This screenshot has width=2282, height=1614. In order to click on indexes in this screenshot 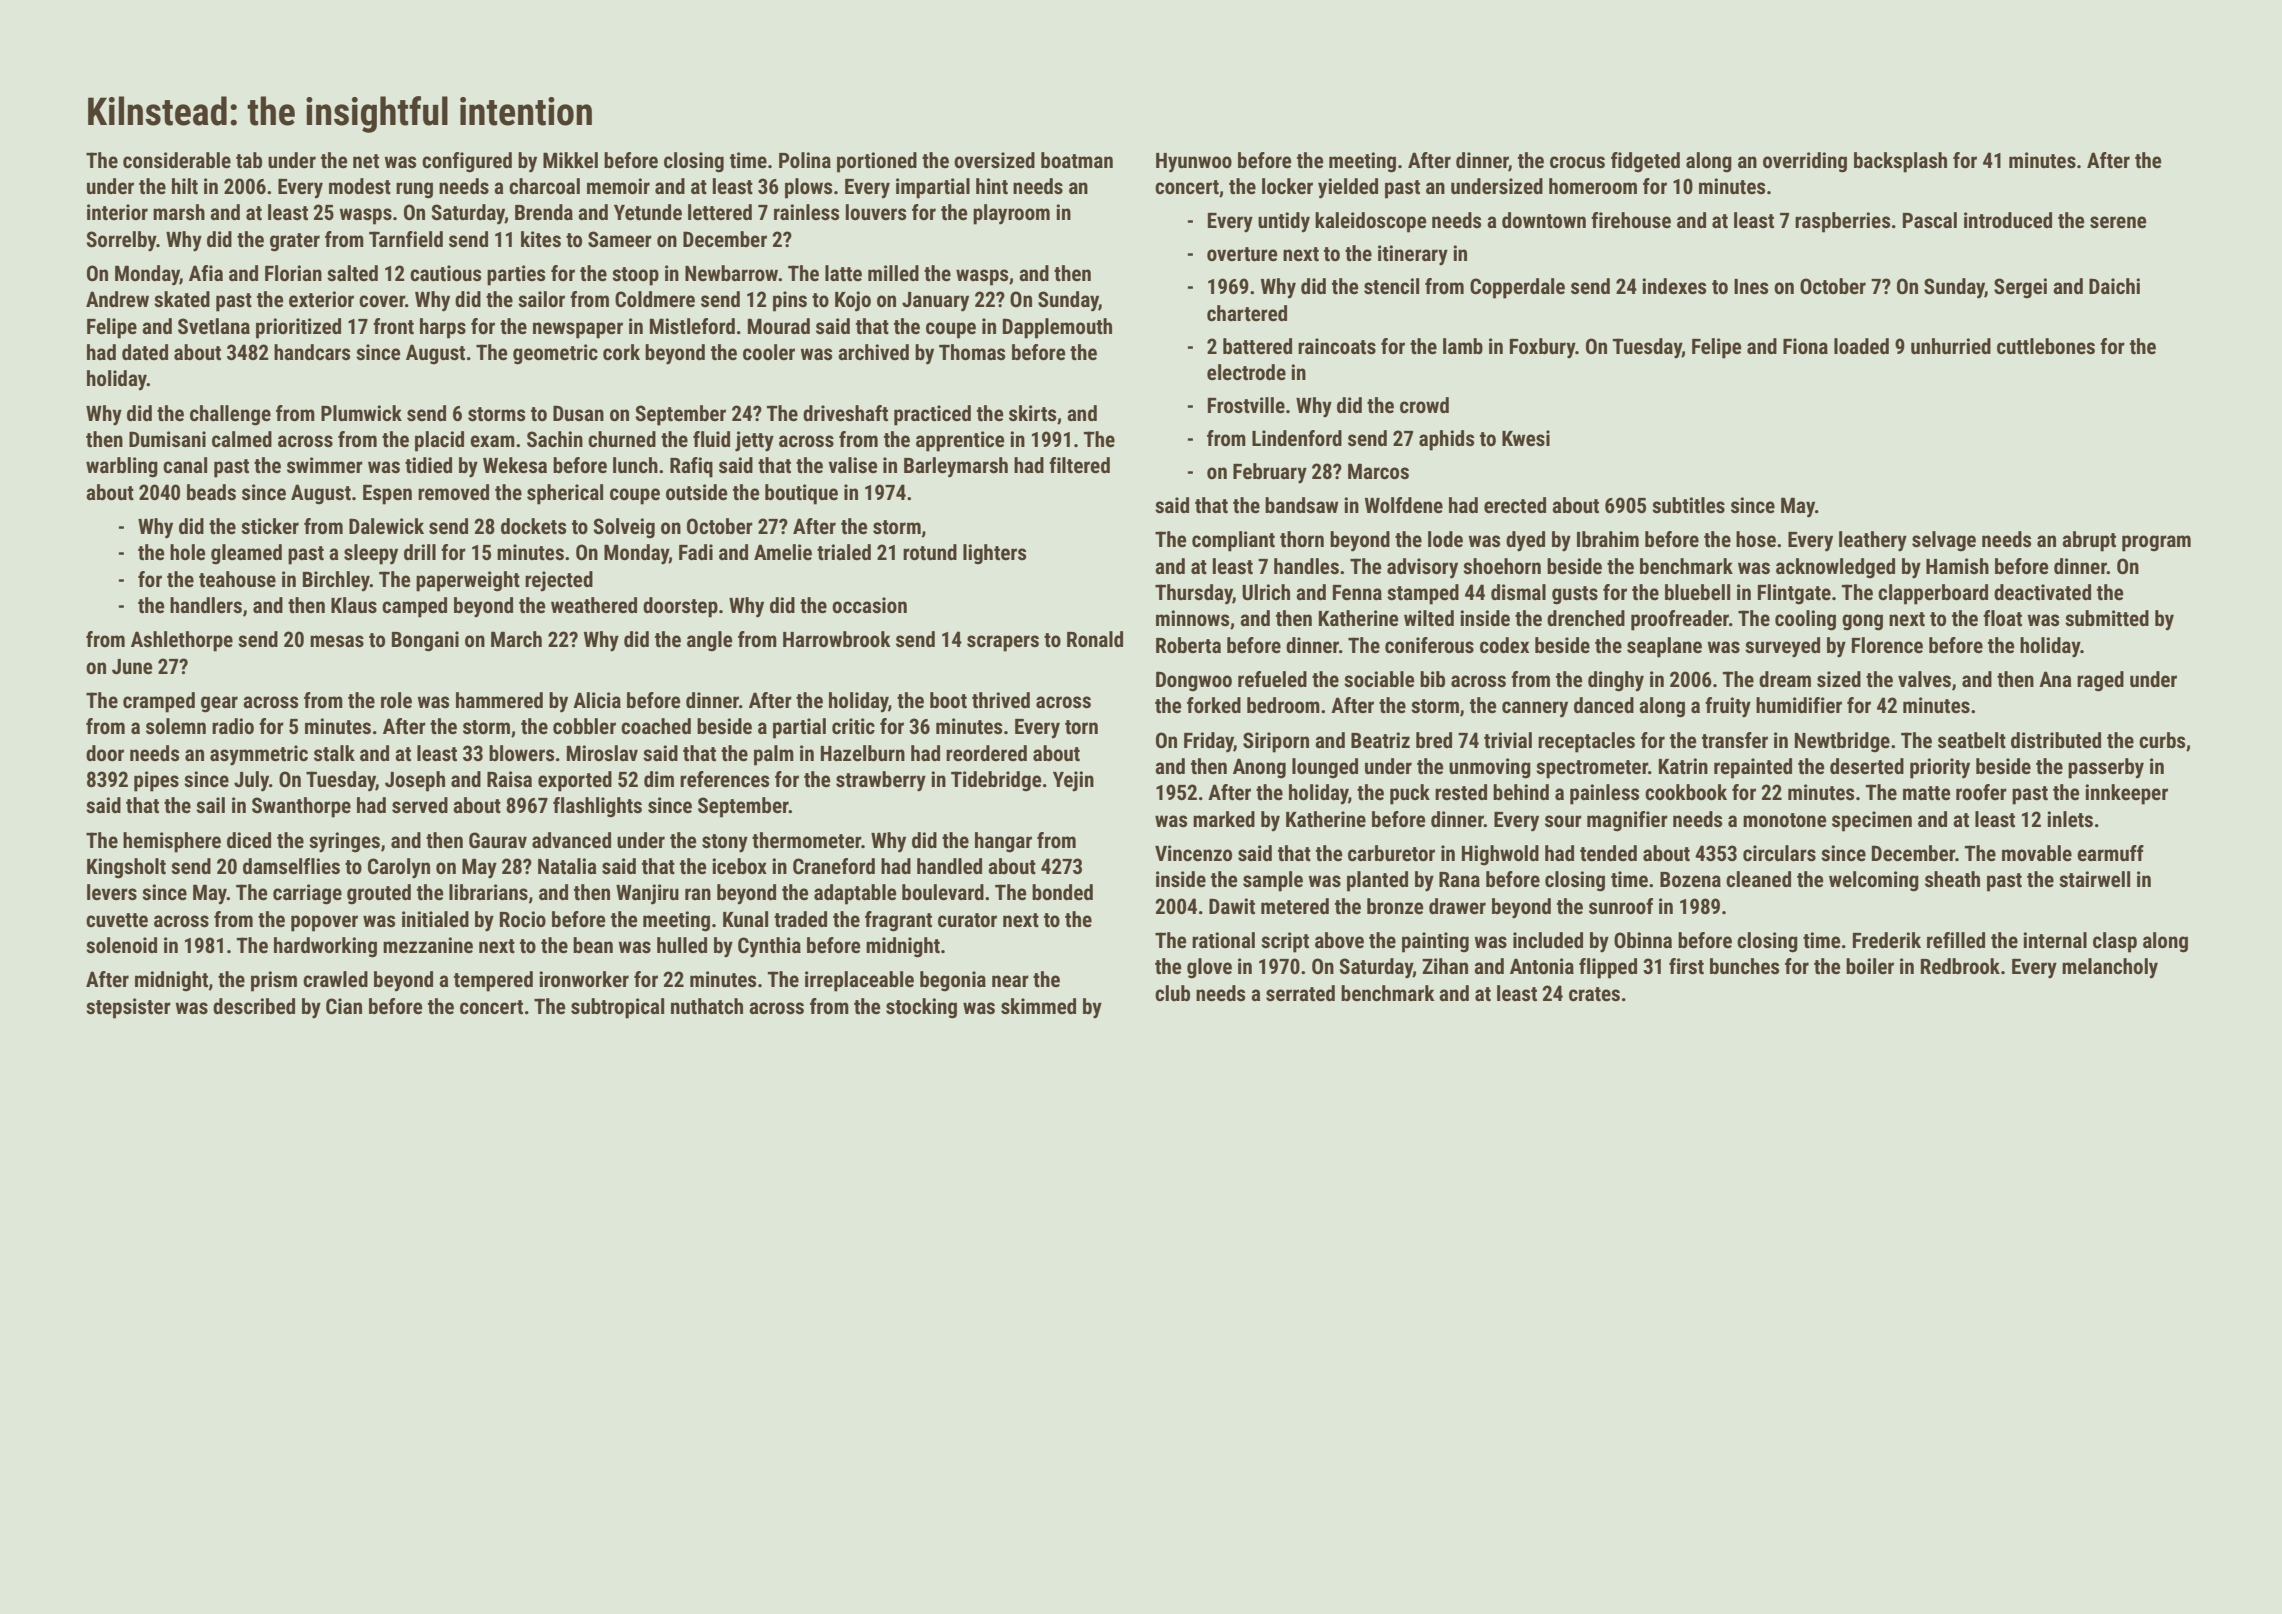, I will do `click(1674, 286)`.
